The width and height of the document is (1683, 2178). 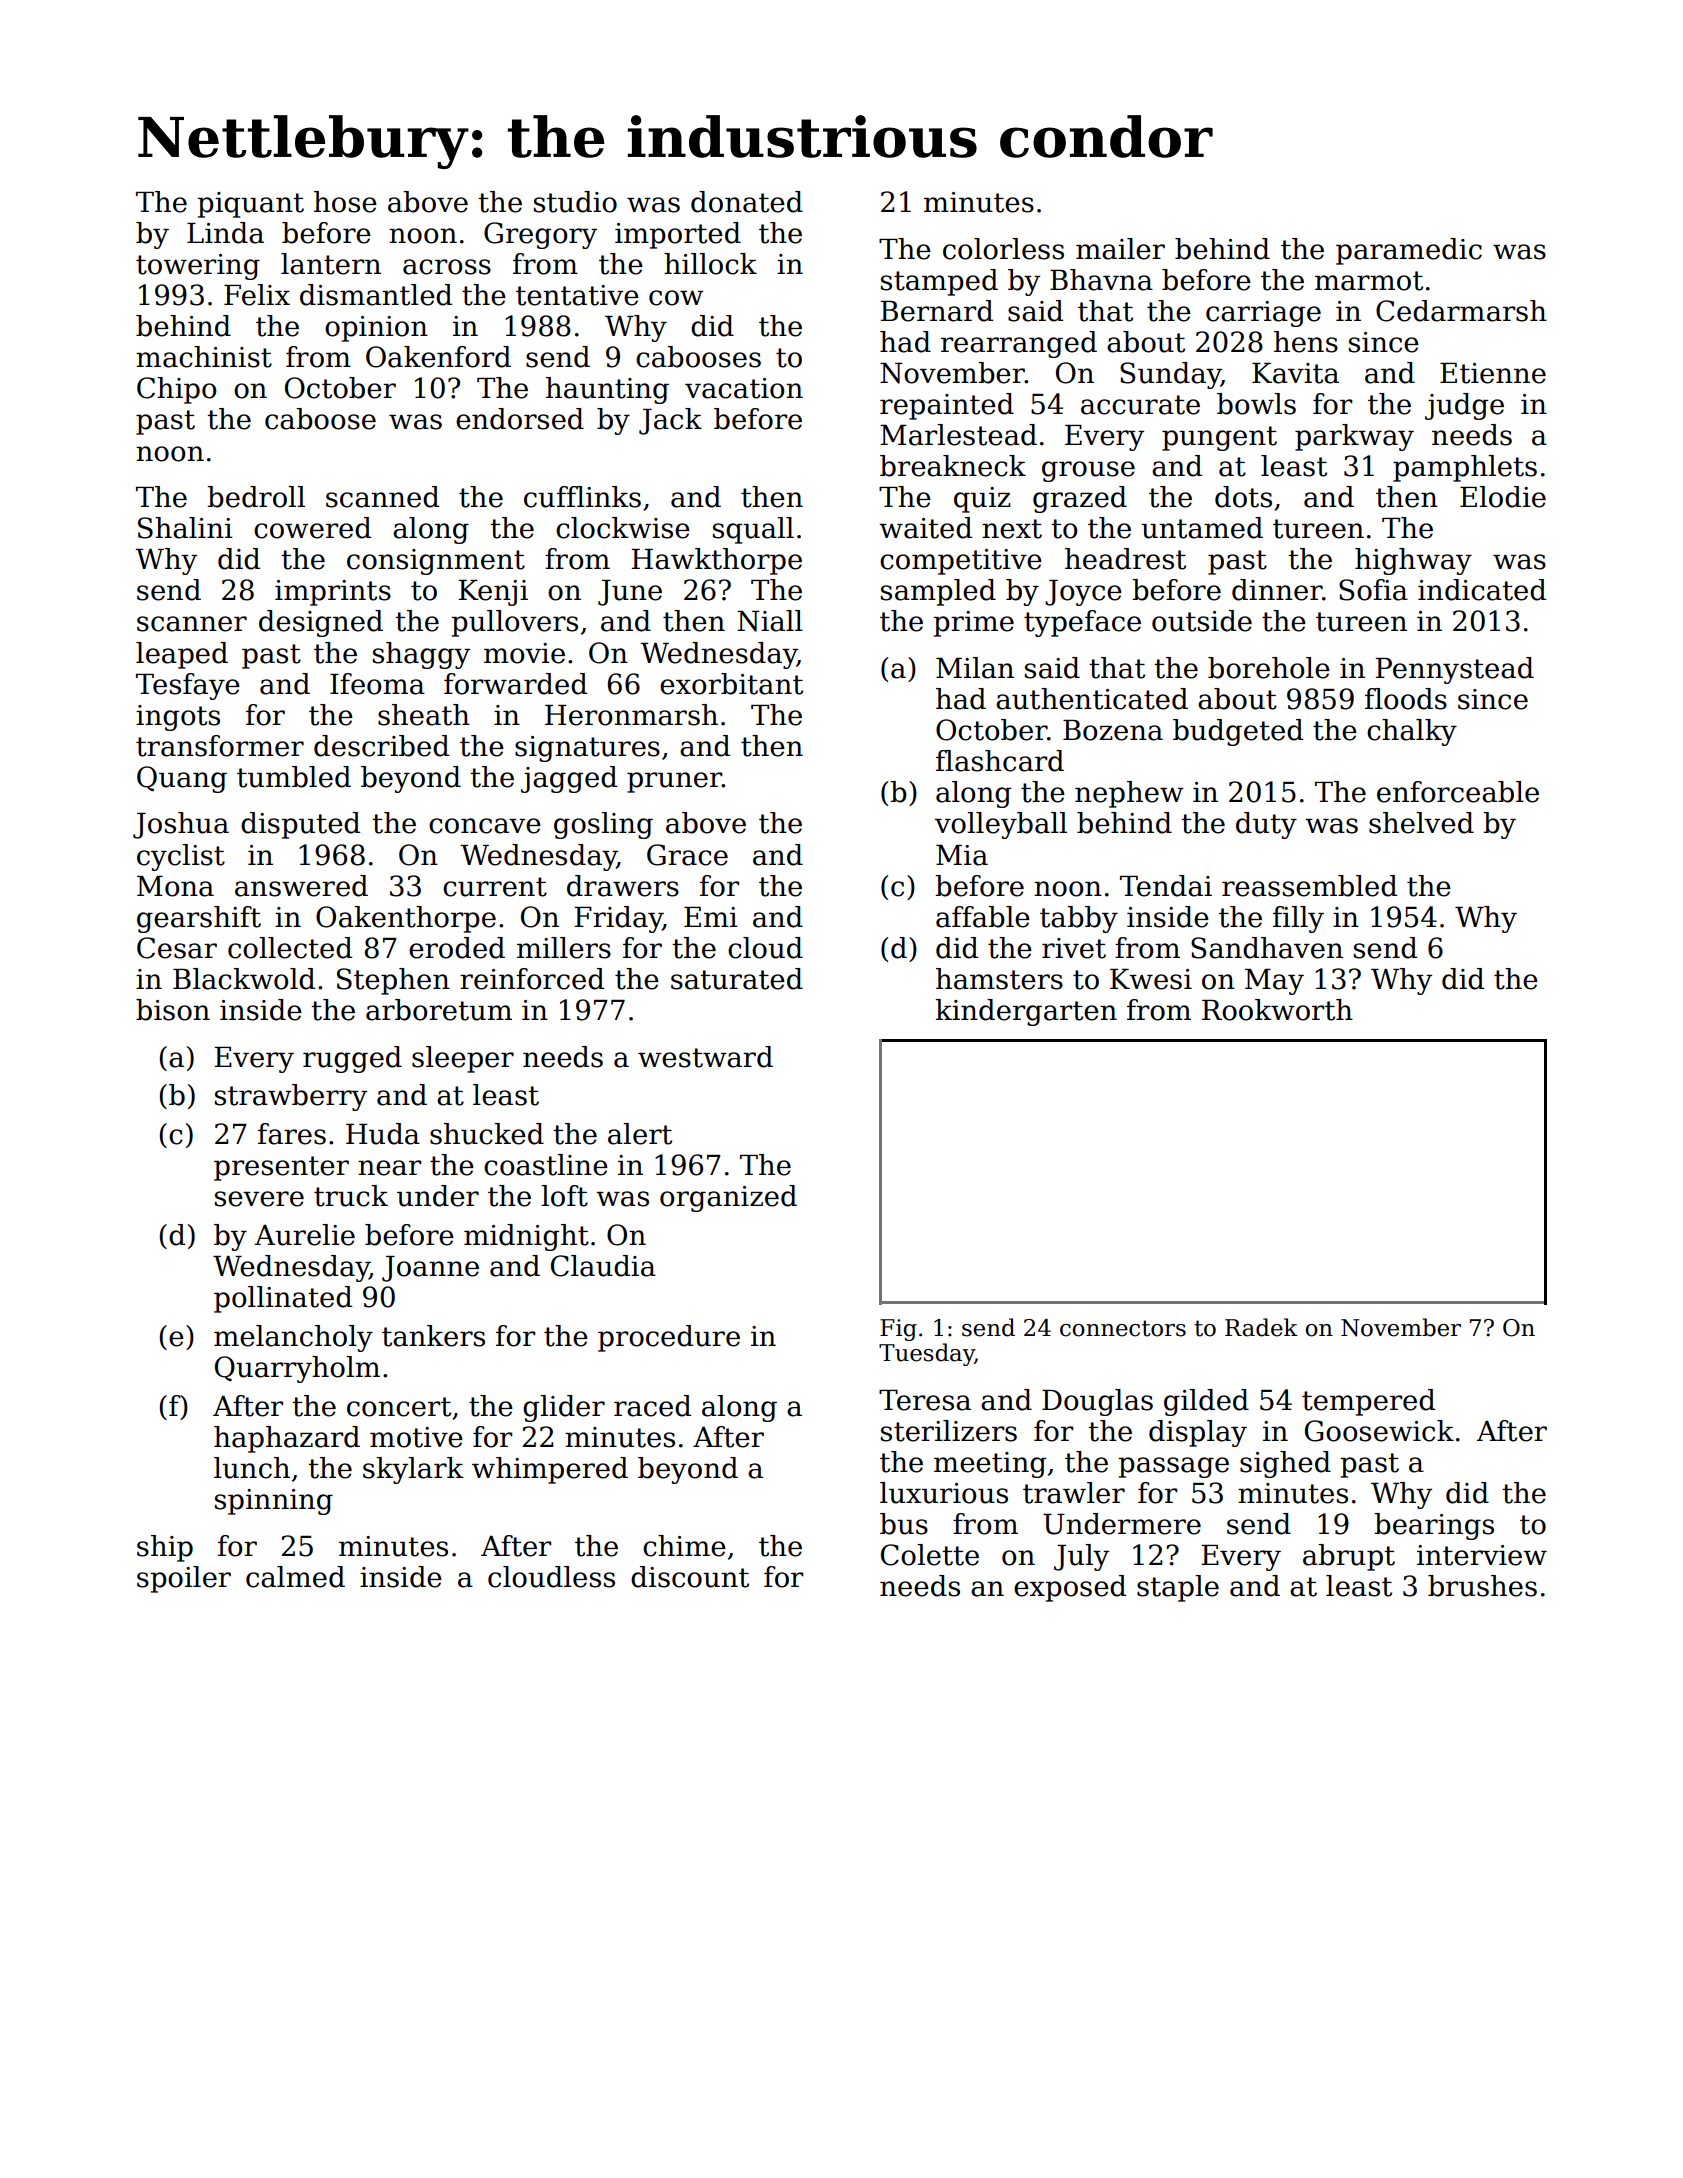 What do you see at coordinates (674, 782) in the document?
I see `pruner` at bounding box center [674, 782].
